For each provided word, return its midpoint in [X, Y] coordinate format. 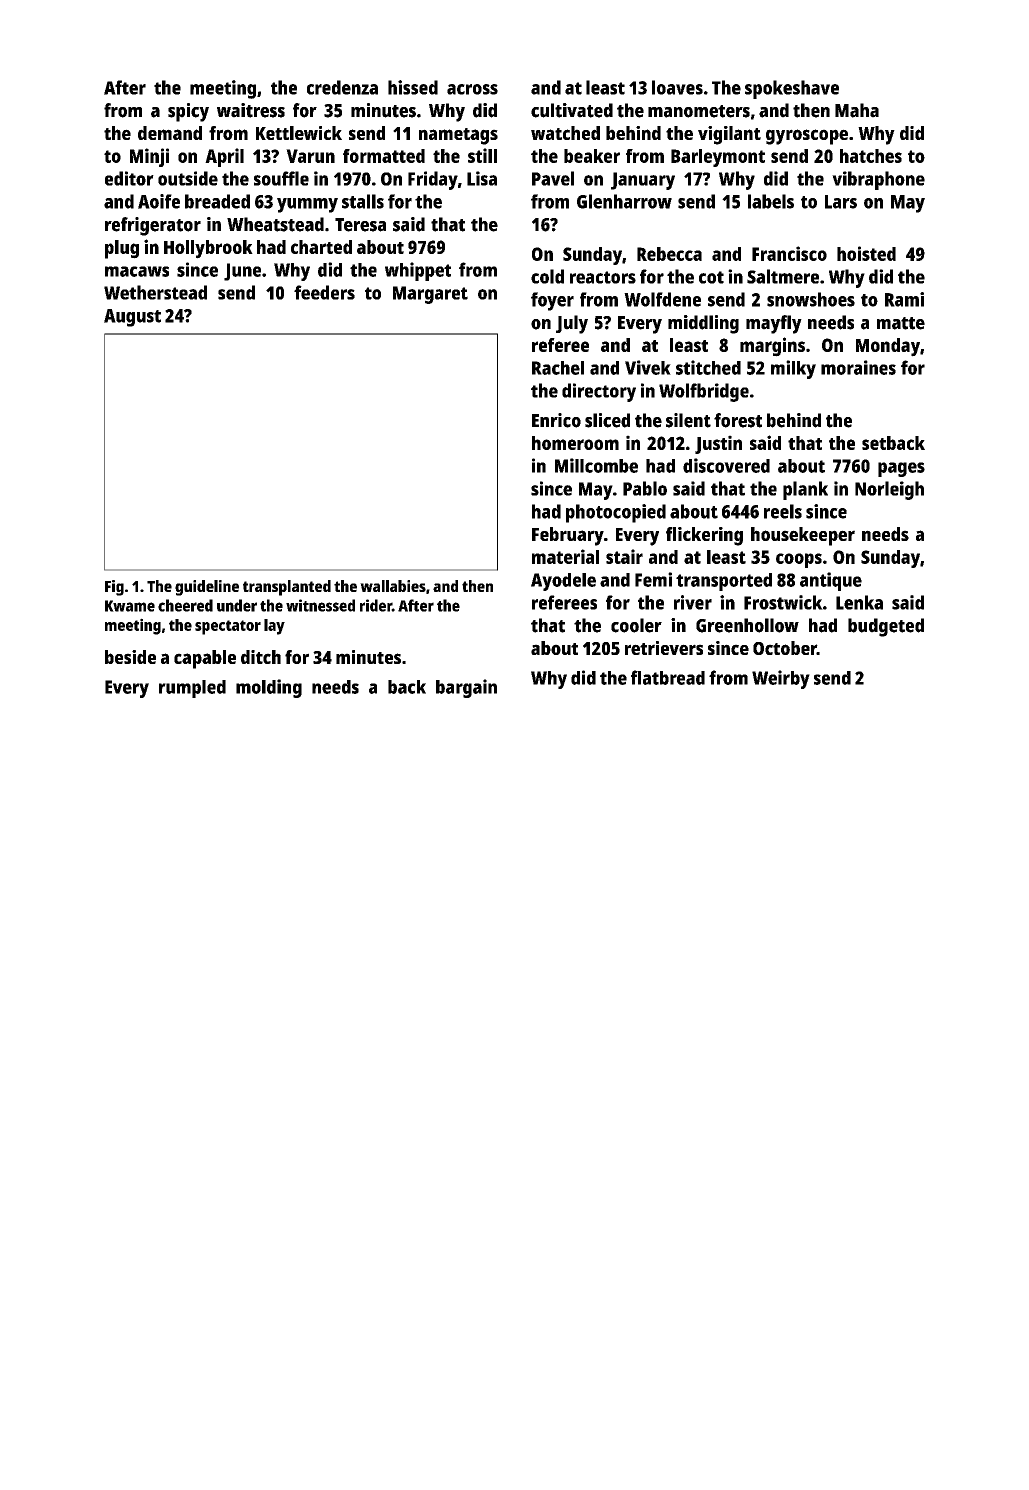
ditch [261, 657]
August [132, 318]
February [568, 536]
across [472, 89]
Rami [904, 299]
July [572, 324]
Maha [857, 110]
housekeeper [803, 536]
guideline [207, 588]
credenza [342, 87]
